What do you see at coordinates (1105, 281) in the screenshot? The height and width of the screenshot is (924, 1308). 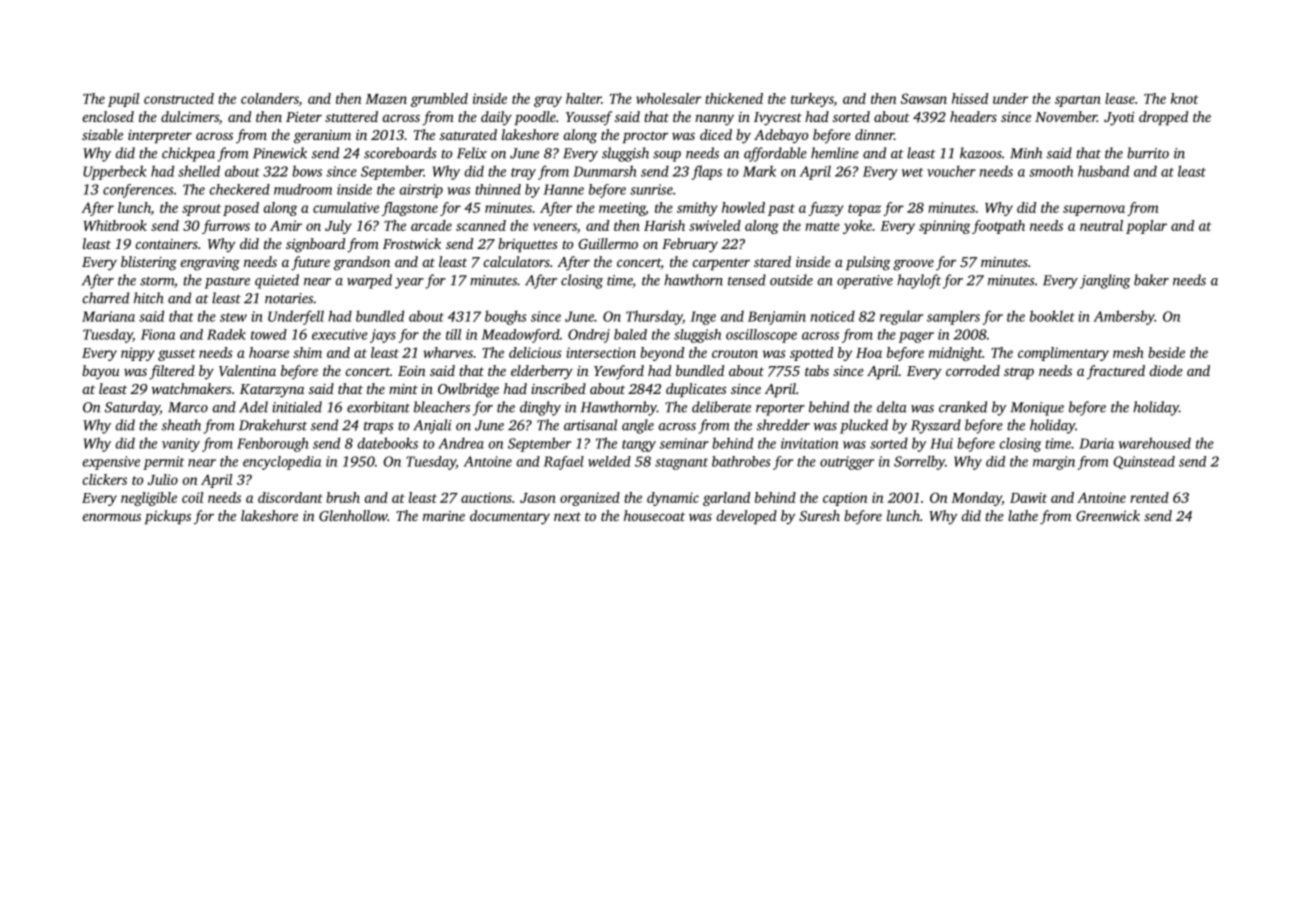 I see `jangling` at bounding box center [1105, 281].
